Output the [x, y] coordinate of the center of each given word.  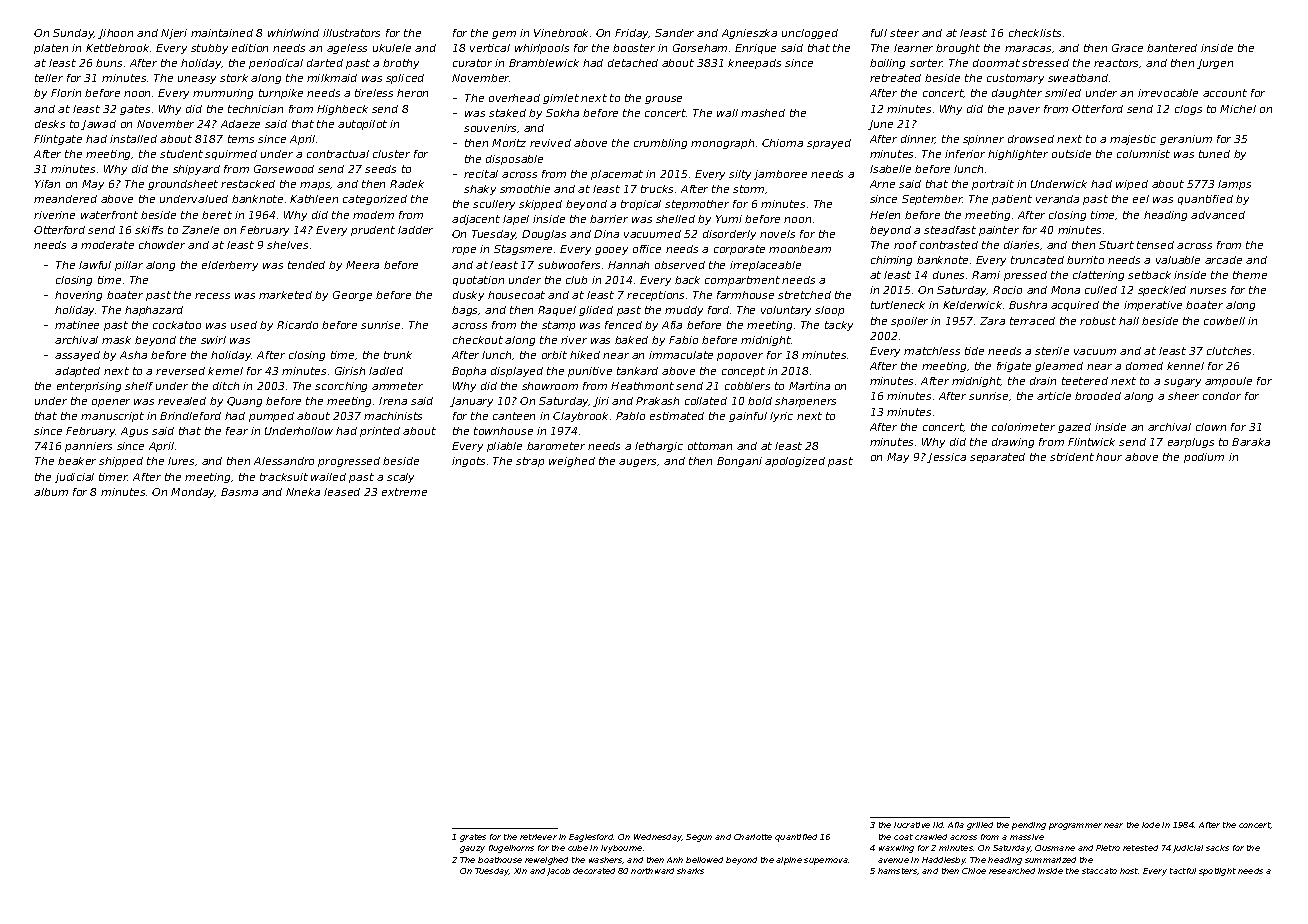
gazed [1074, 428]
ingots [468, 462]
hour [1109, 457]
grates [473, 838]
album [51, 492]
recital [481, 174]
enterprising [89, 387]
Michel [1238, 109]
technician [255, 109]
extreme [404, 492]
